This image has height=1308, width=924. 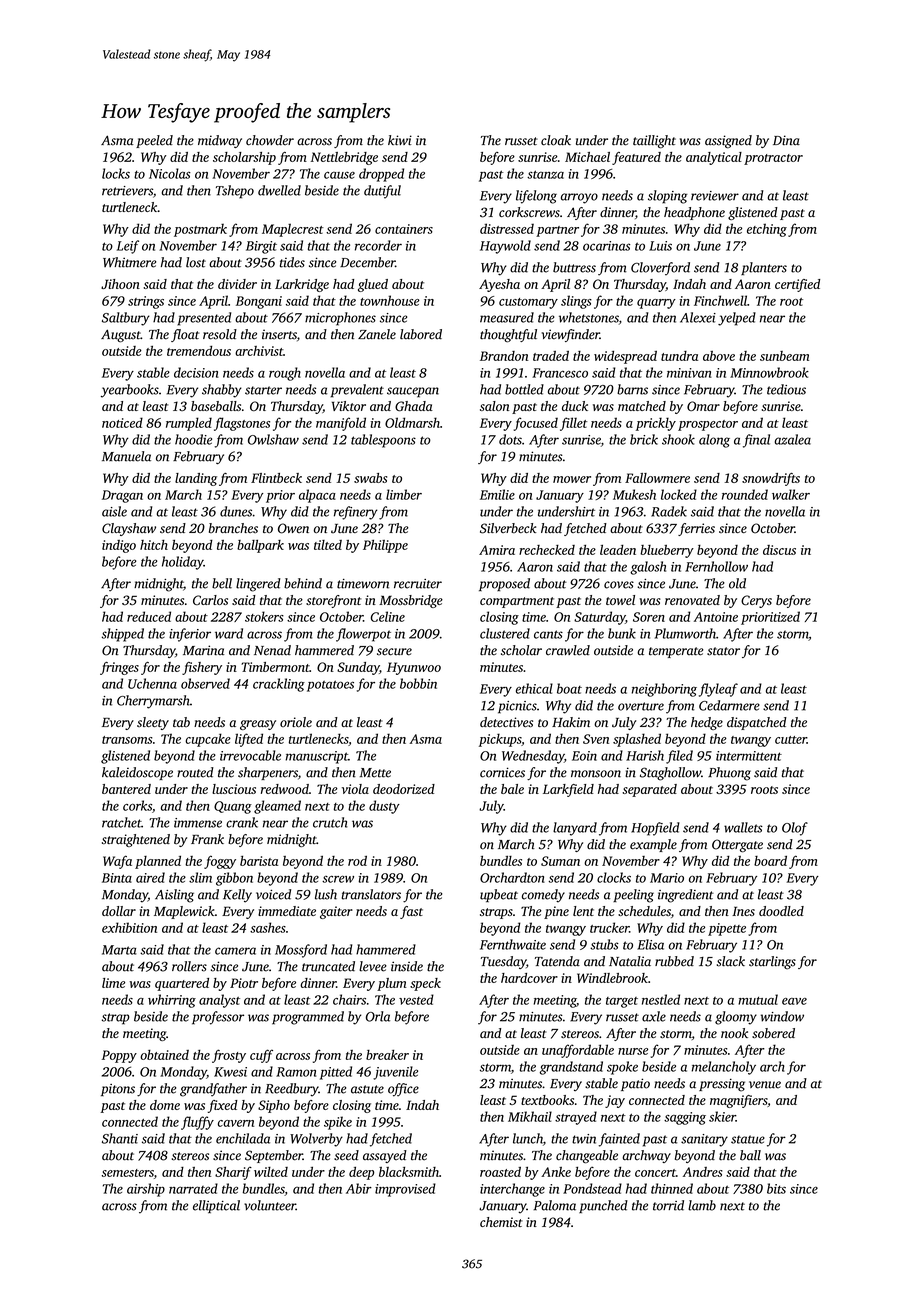 What do you see at coordinates (702, 1205) in the image?
I see `lamb` at bounding box center [702, 1205].
